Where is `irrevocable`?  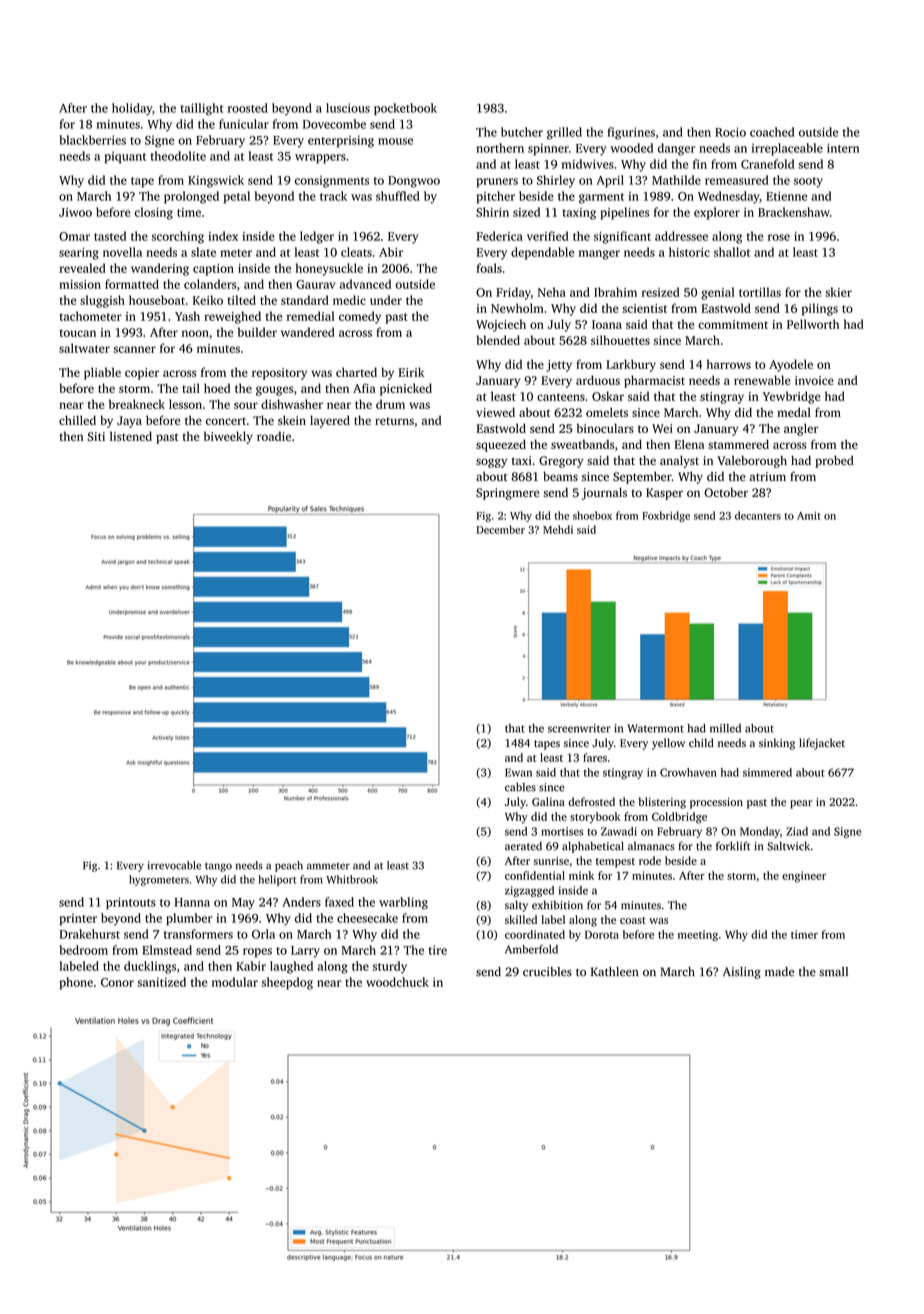
irrevocable is located at coordinates (174, 865).
